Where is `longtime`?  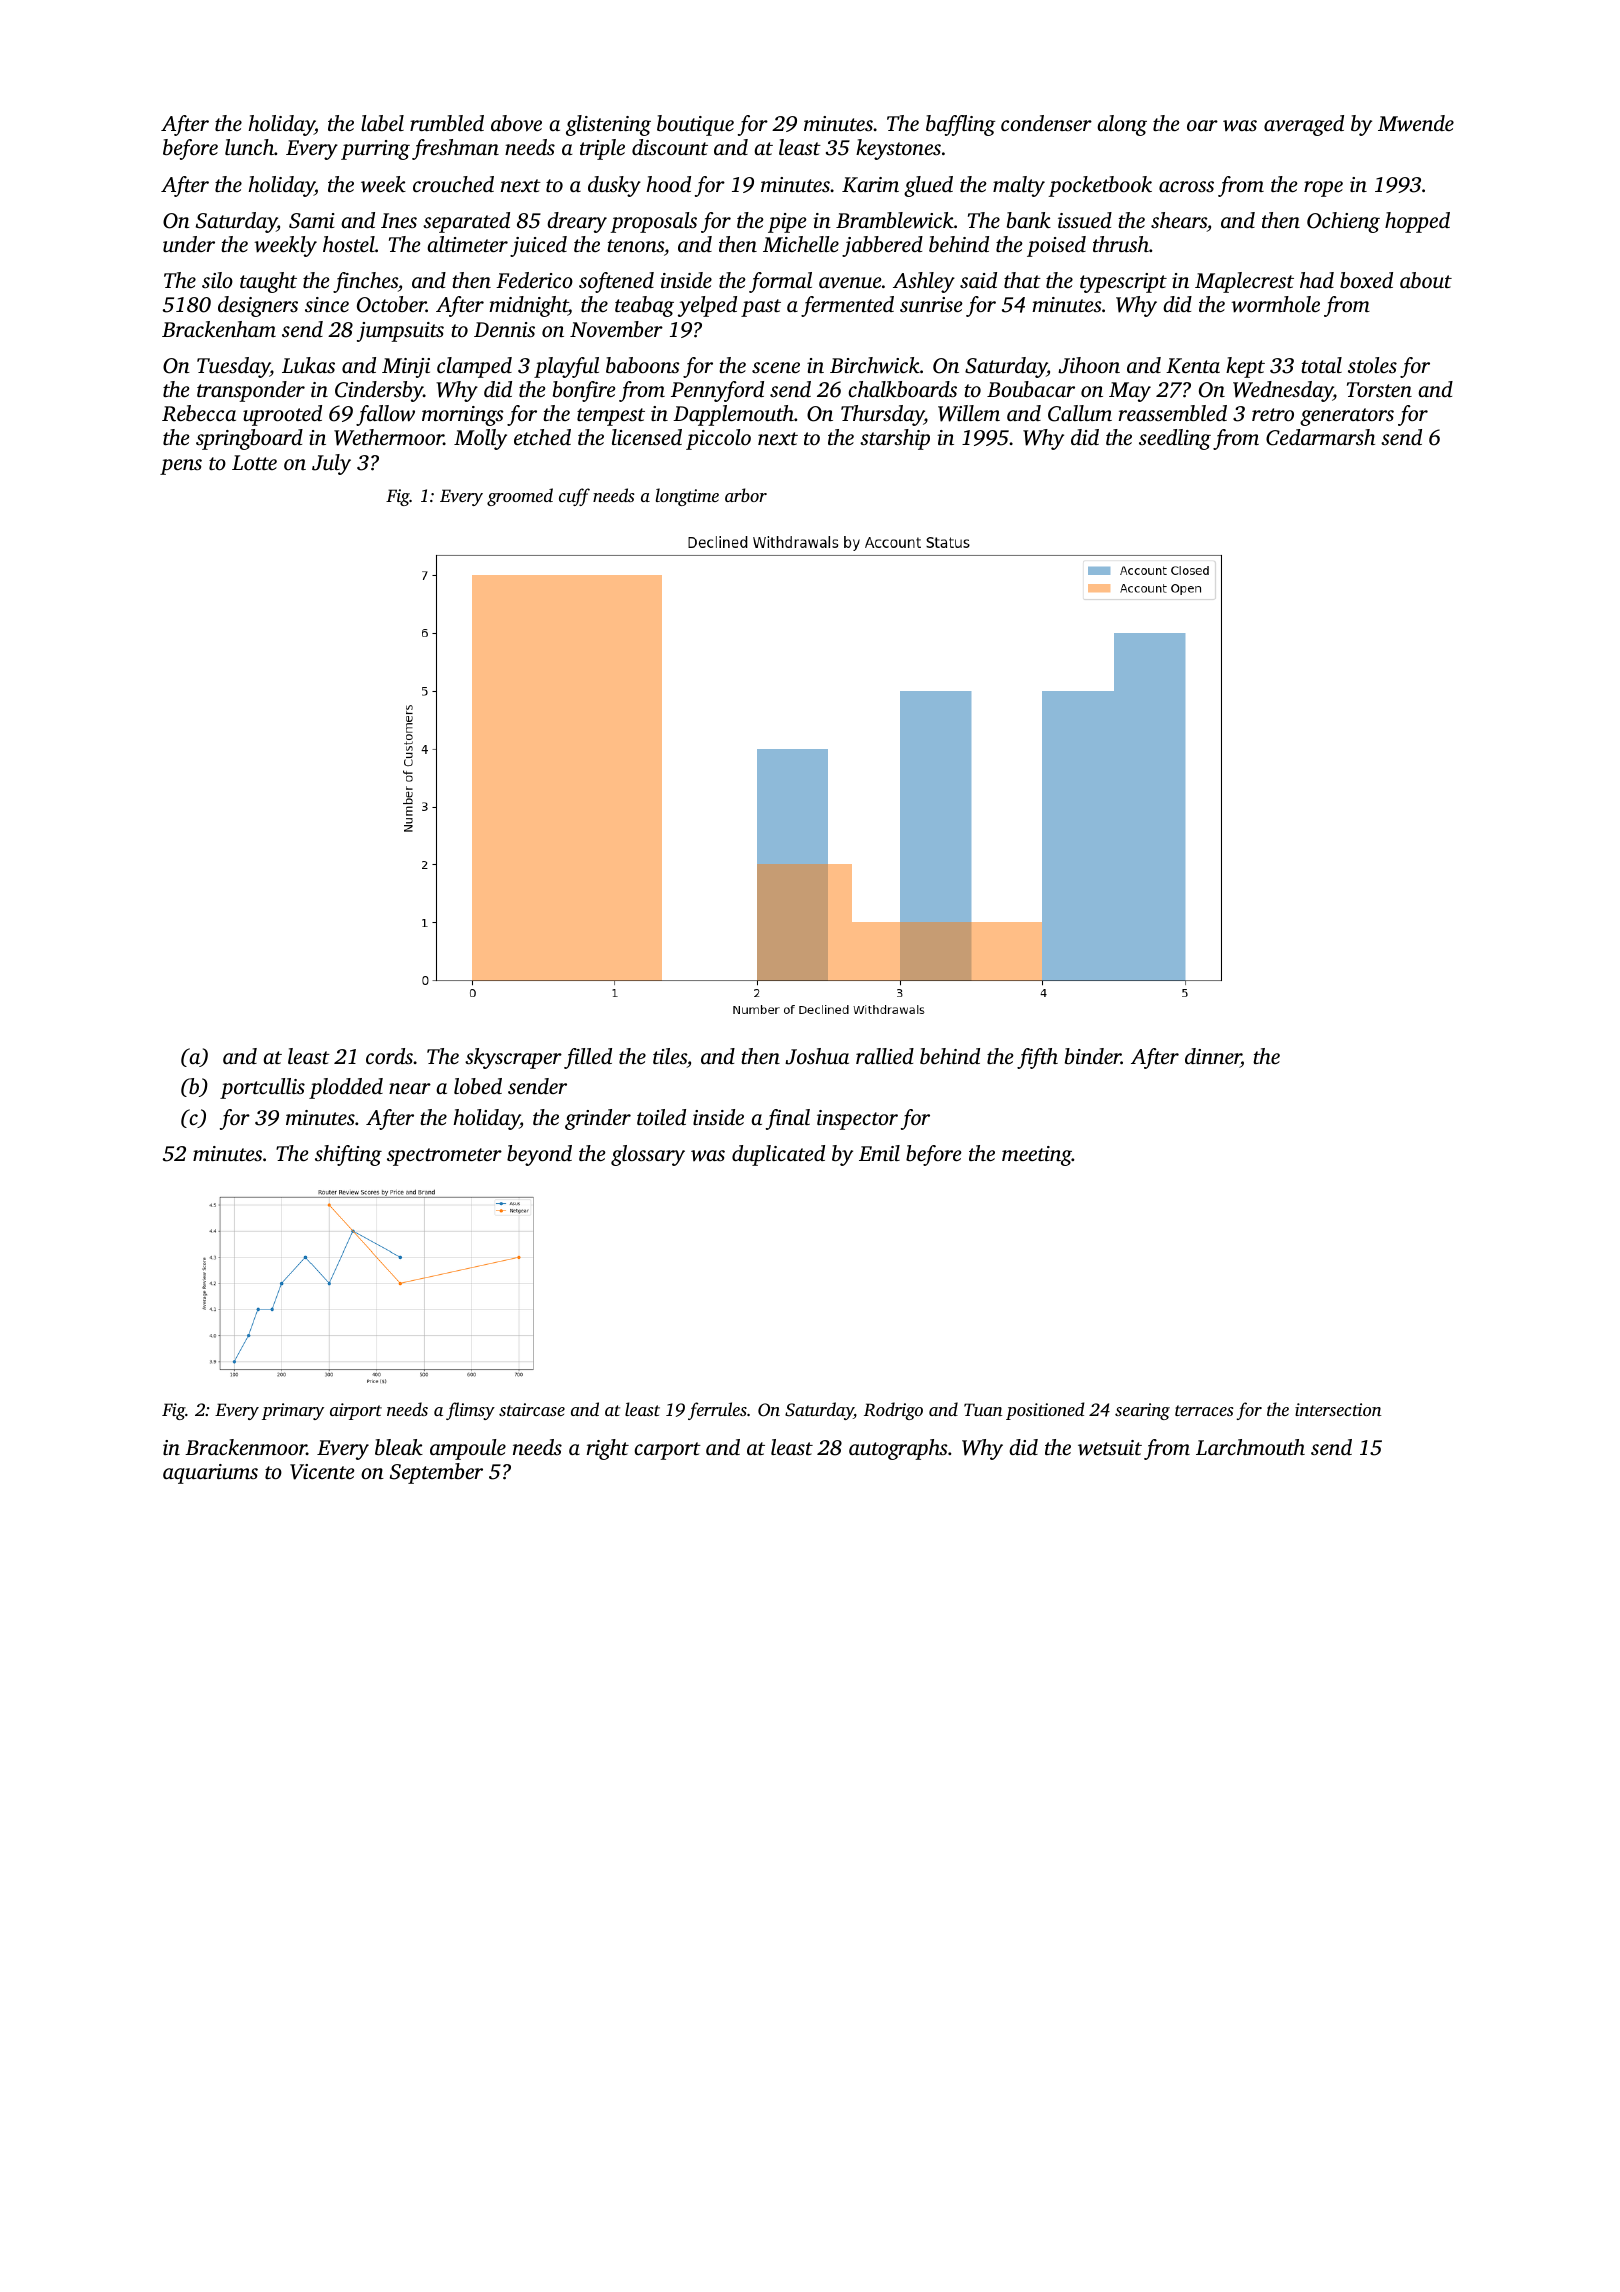
longtime is located at coordinates (687, 497).
